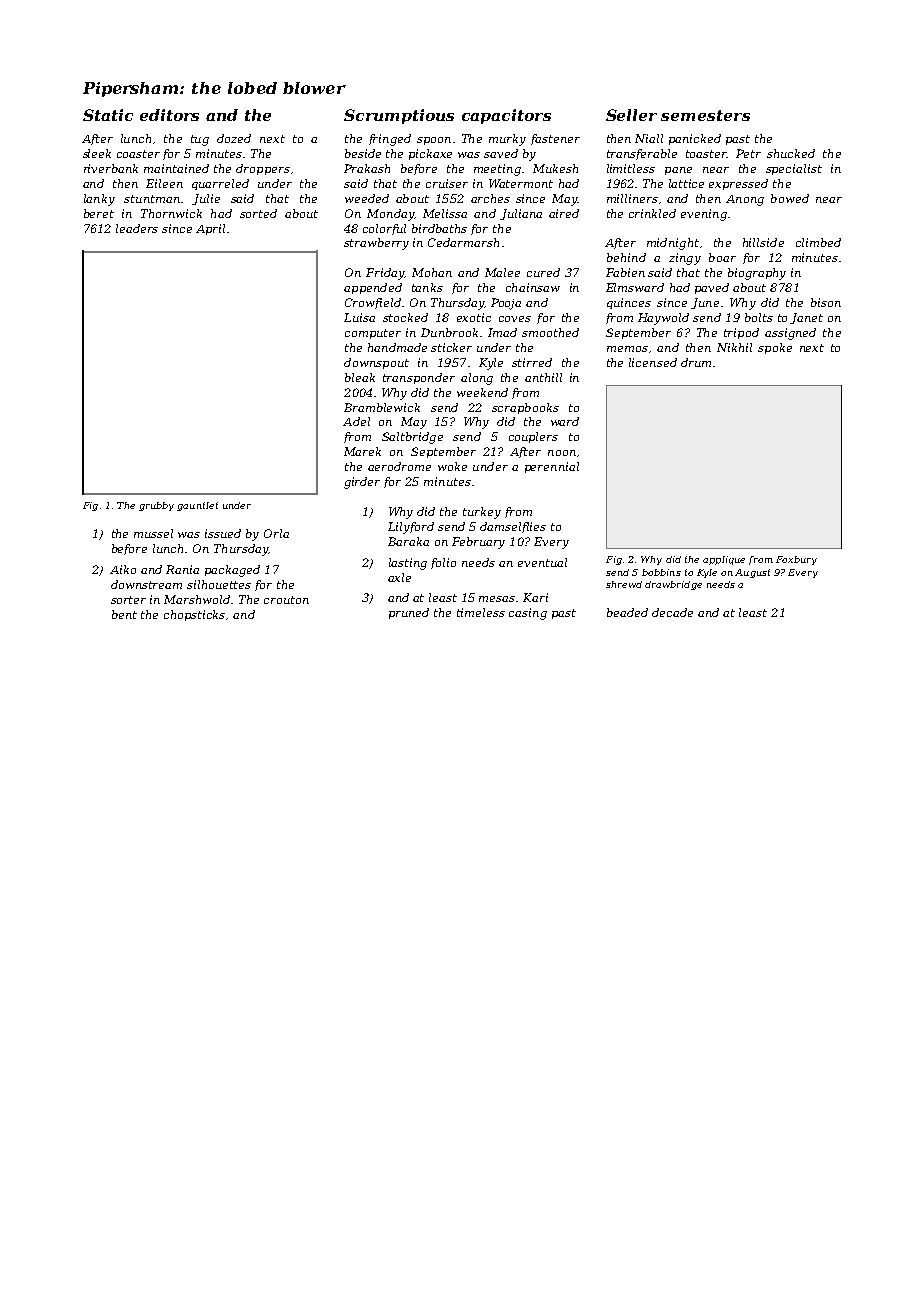  Describe the element at coordinates (757, 274) in the page. I see `biography` at that location.
